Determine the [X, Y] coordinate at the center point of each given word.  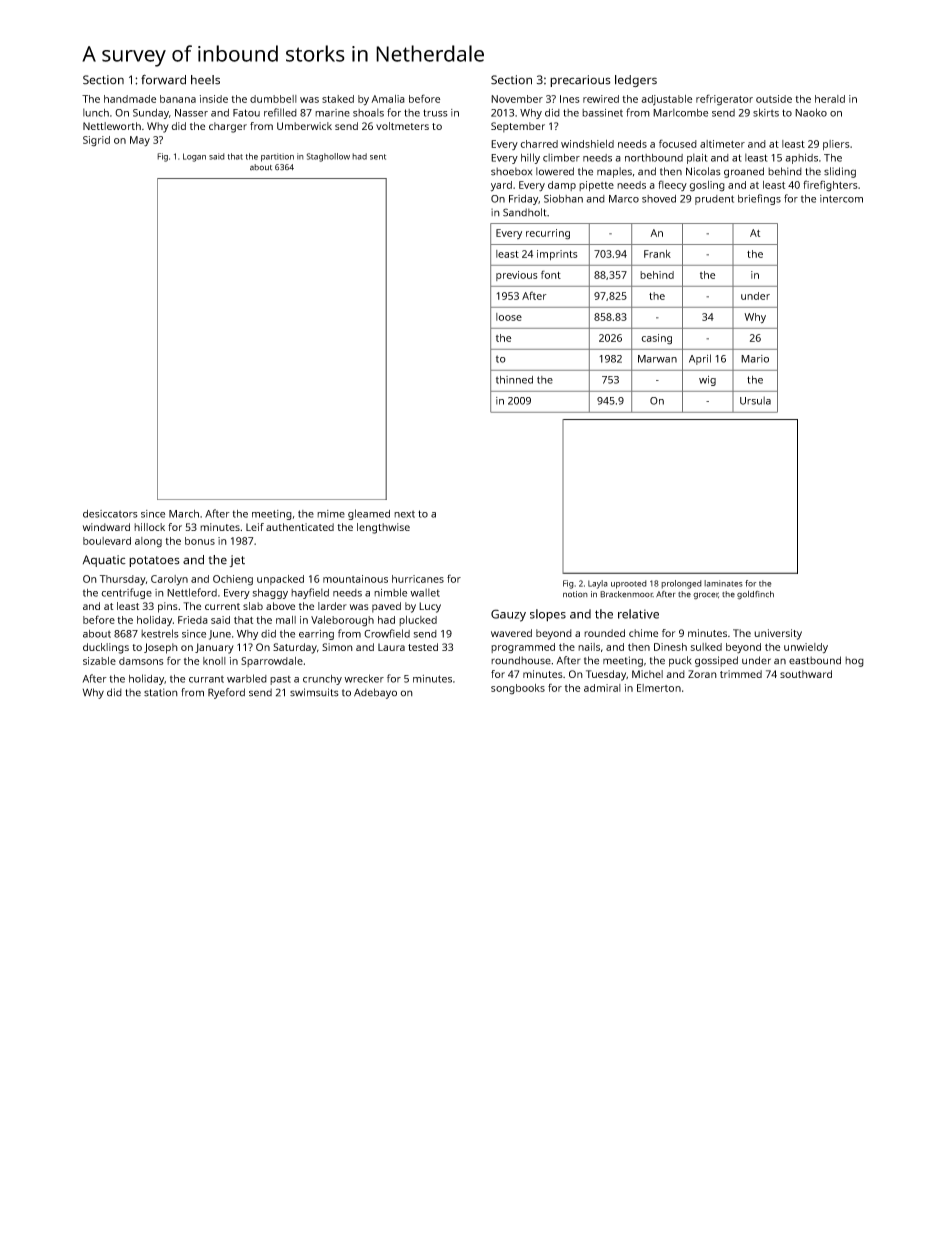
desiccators [110, 514]
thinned [514, 380]
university [778, 634]
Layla [598, 584]
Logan [194, 157]
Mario [755, 359]
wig [707, 381]
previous [517, 276]
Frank [657, 254]
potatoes [154, 561]
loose [509, 317]
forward [163, 79]
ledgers [636, 81]
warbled [247, 678]
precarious [580, 81]
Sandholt [525, 212]
